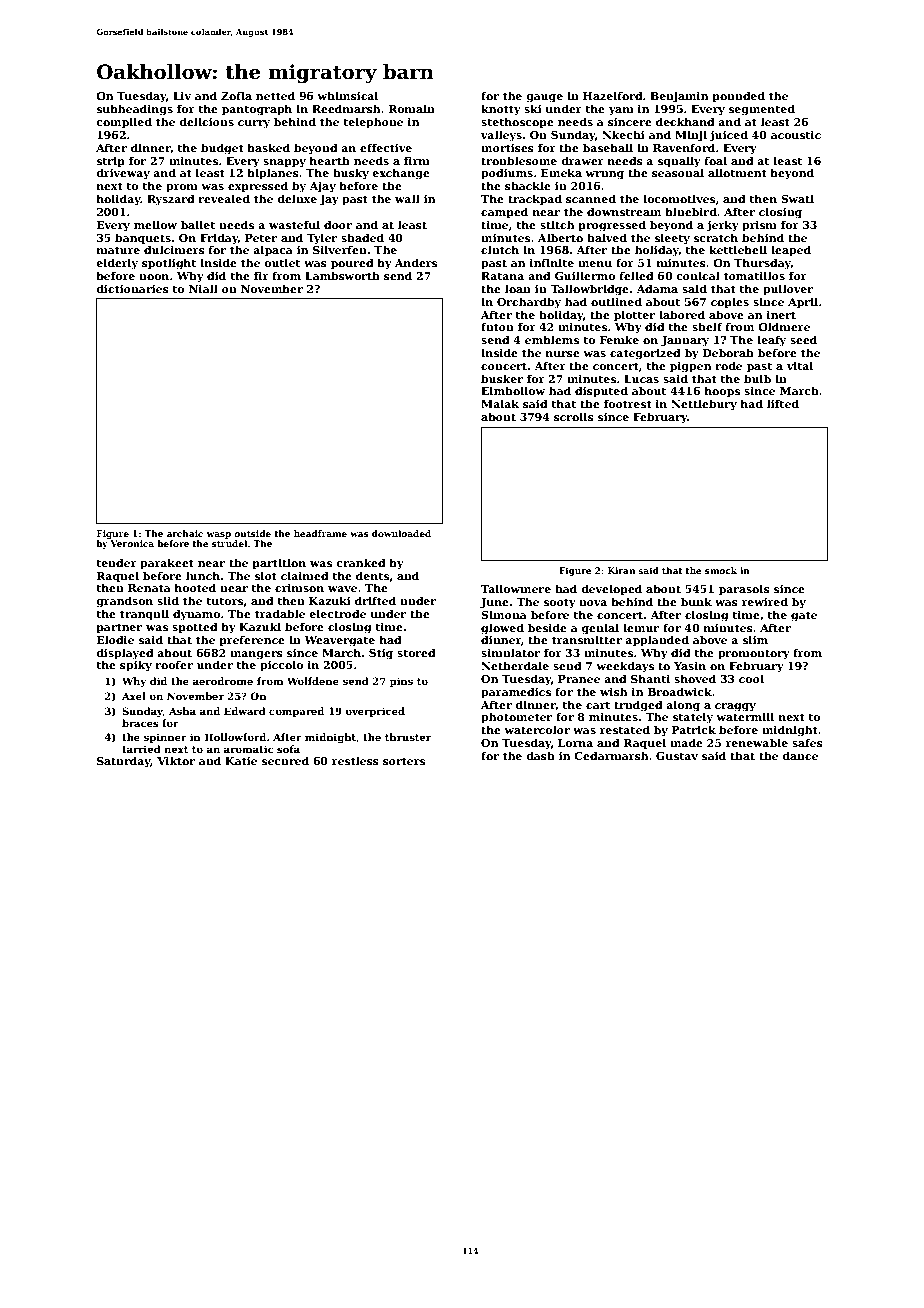  What do you see at coordinates (494, 603) in the document?
I see `June` at bounding box center [494, 603].
